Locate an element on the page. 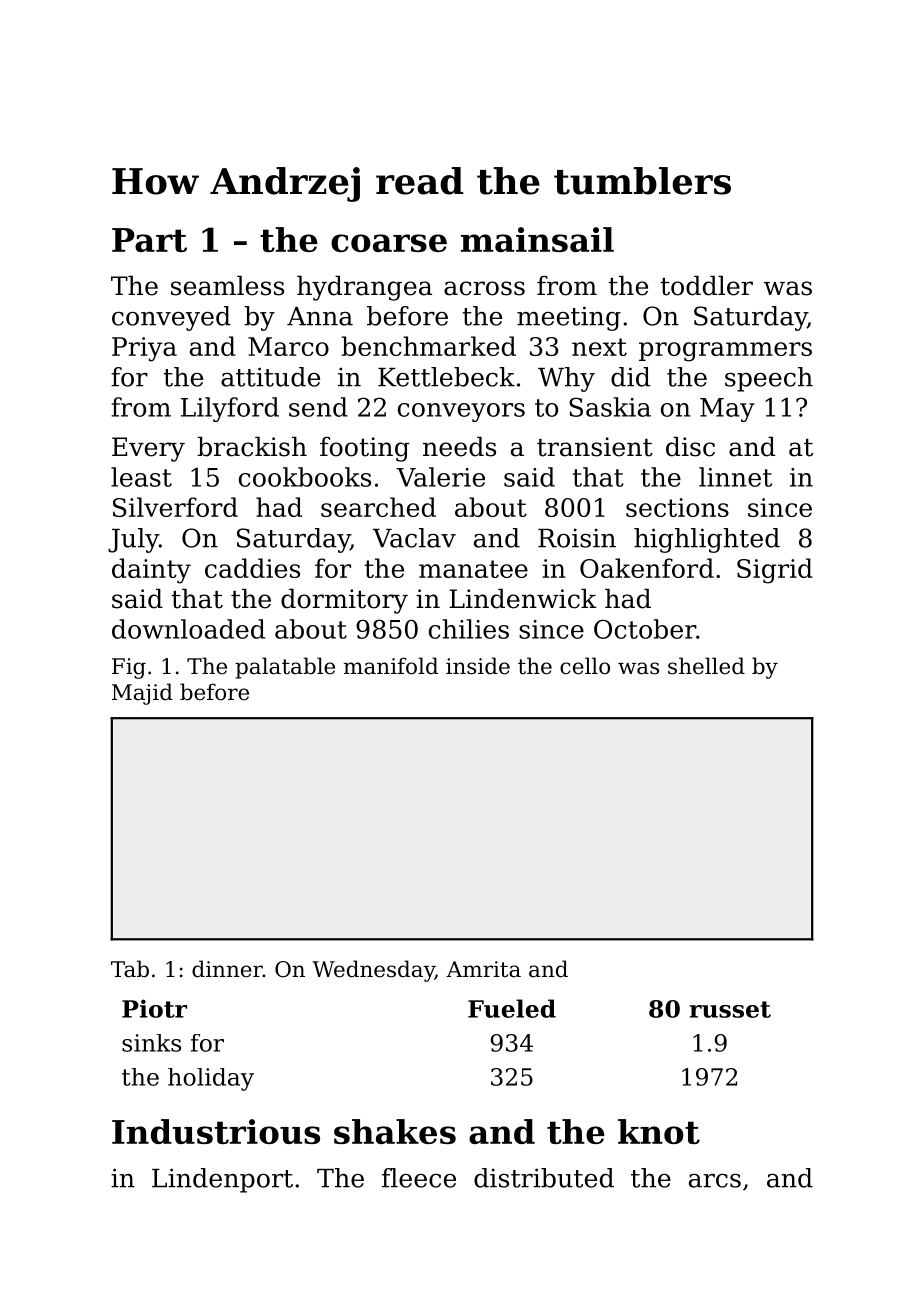 The image size is (924, 1311). russet is located at coordinates (730, 1009).
